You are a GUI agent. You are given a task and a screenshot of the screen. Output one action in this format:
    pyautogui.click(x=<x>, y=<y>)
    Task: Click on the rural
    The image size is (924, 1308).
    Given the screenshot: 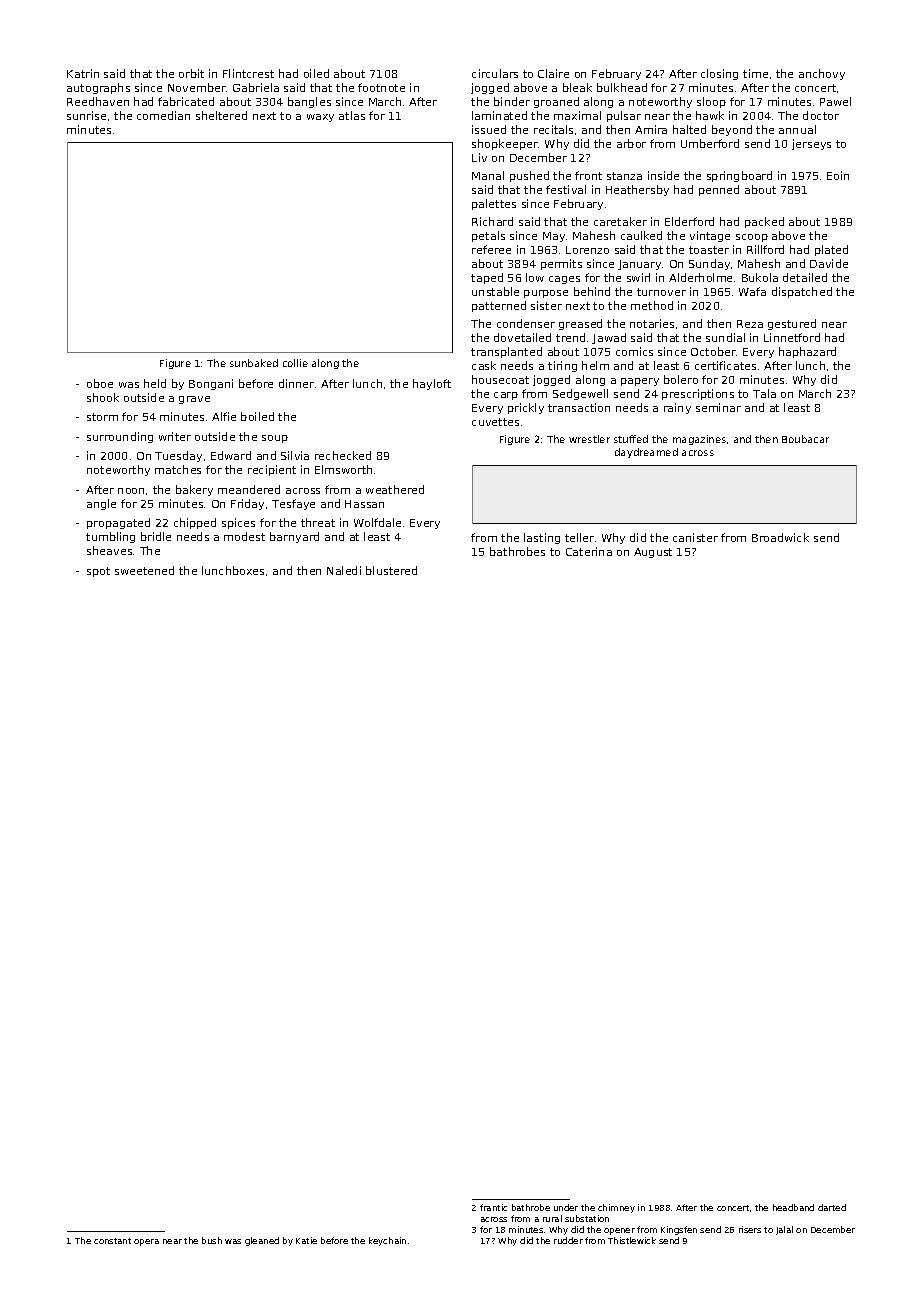 What is the action you would take?
    pyautogui.click(x=552, y=1218)
